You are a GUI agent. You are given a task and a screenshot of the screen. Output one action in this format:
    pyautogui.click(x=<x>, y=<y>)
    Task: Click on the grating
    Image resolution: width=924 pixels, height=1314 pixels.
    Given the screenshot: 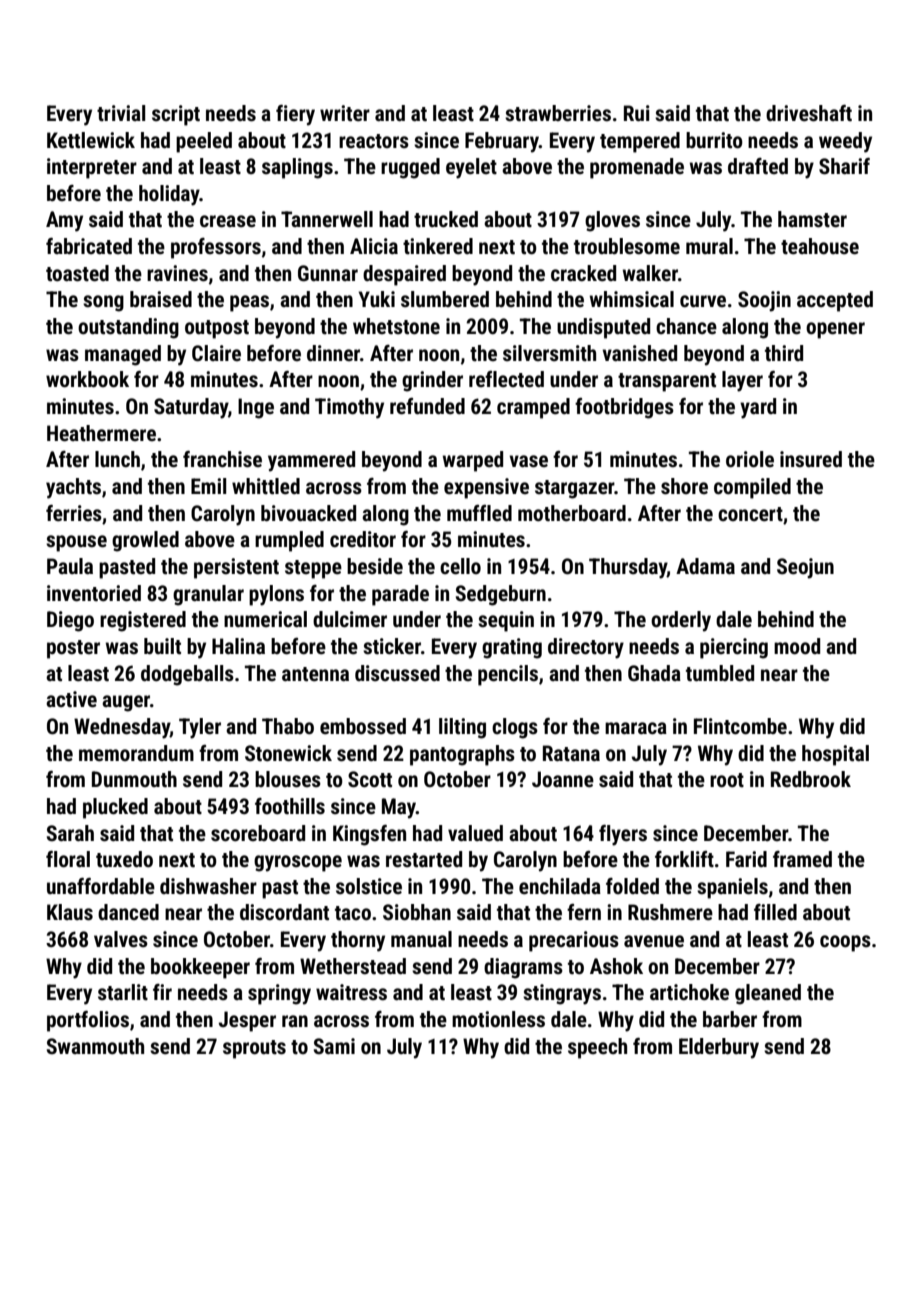 What is the action you would take?
    pyautogui.click(x=512, y=648)
